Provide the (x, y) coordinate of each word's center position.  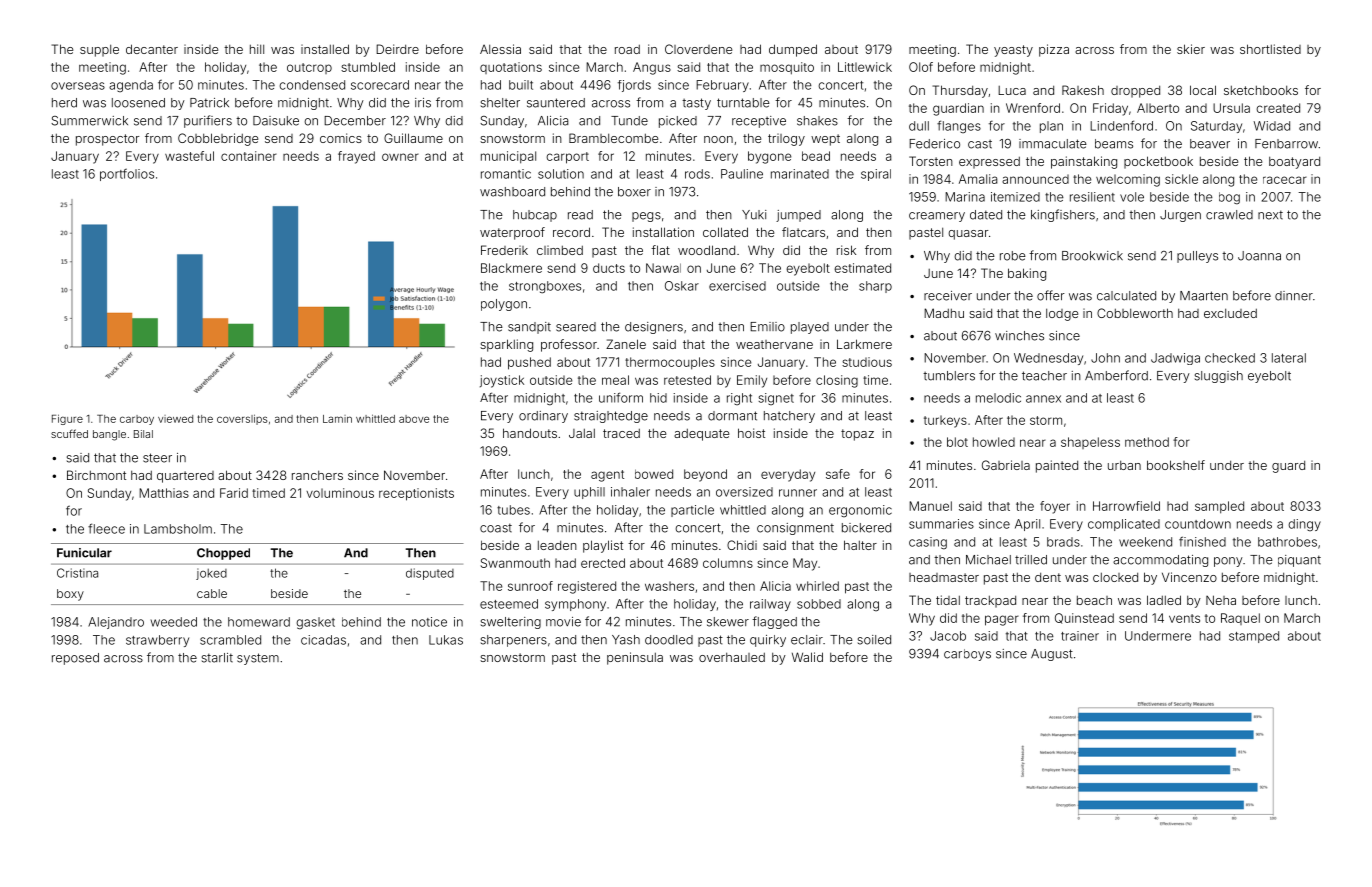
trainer (1080, 636)
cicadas (323, 640)
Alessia (500, 49)
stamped (1254, 637)
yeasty (1013, 51)
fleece (106, 528)
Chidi (742, 545)
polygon (504, 305)
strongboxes (545, 287)
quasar (968, 235)
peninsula (635, 658)
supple (99, 51)
